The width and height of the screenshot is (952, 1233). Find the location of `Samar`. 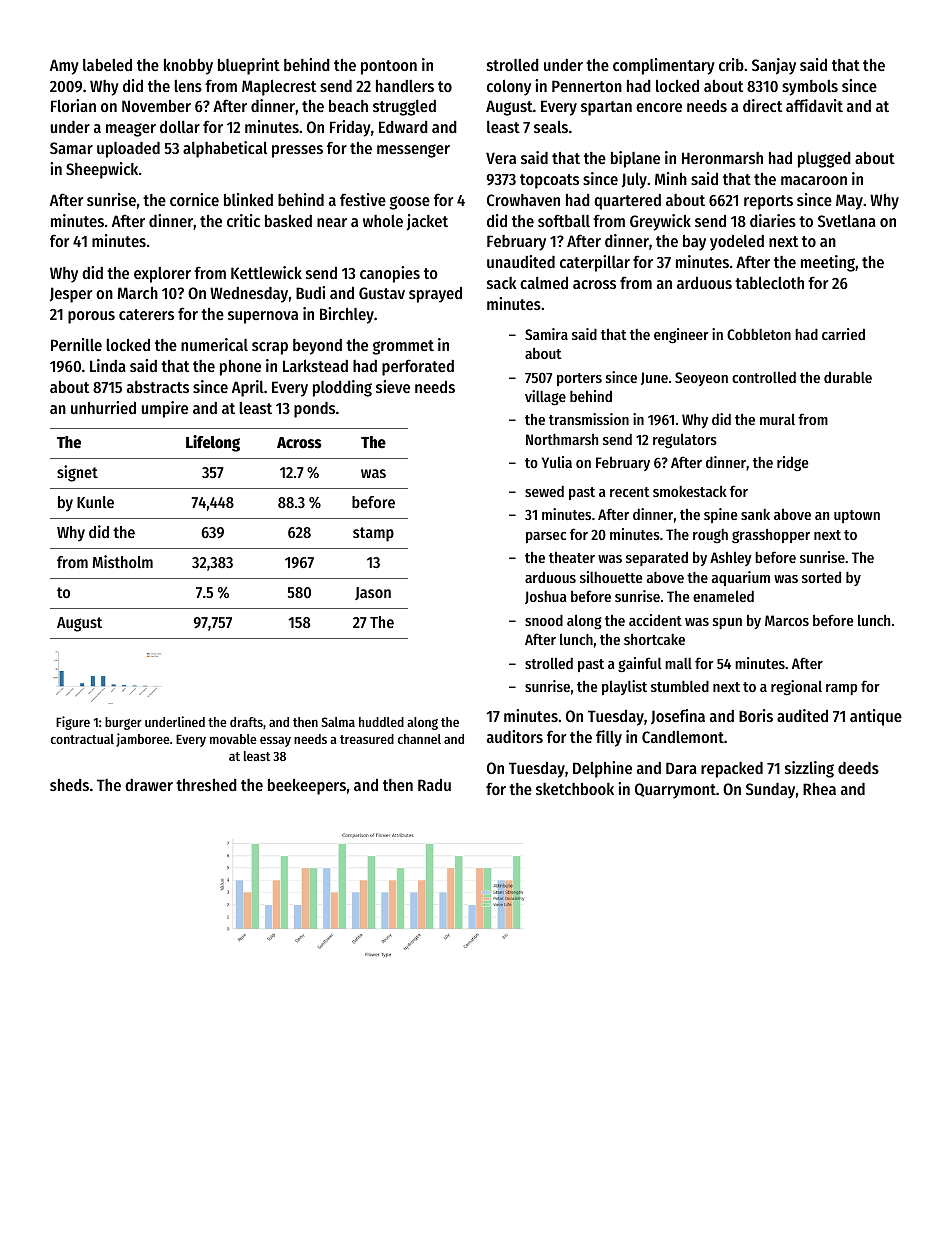

Samar is located at coordinates (71, 148).
